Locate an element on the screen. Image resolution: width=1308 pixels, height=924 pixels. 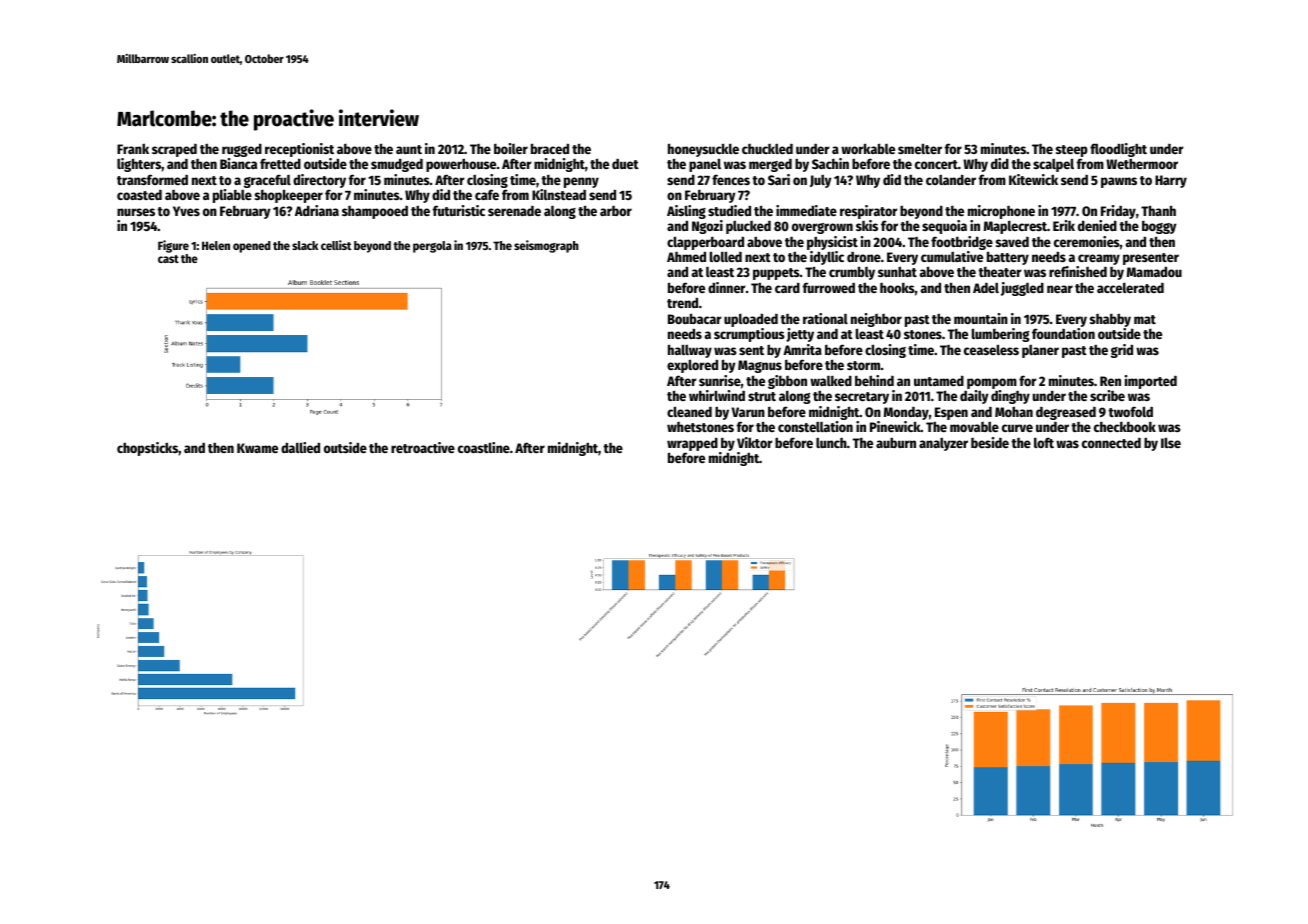
chopsticks is located at coordinates (147, 449).
